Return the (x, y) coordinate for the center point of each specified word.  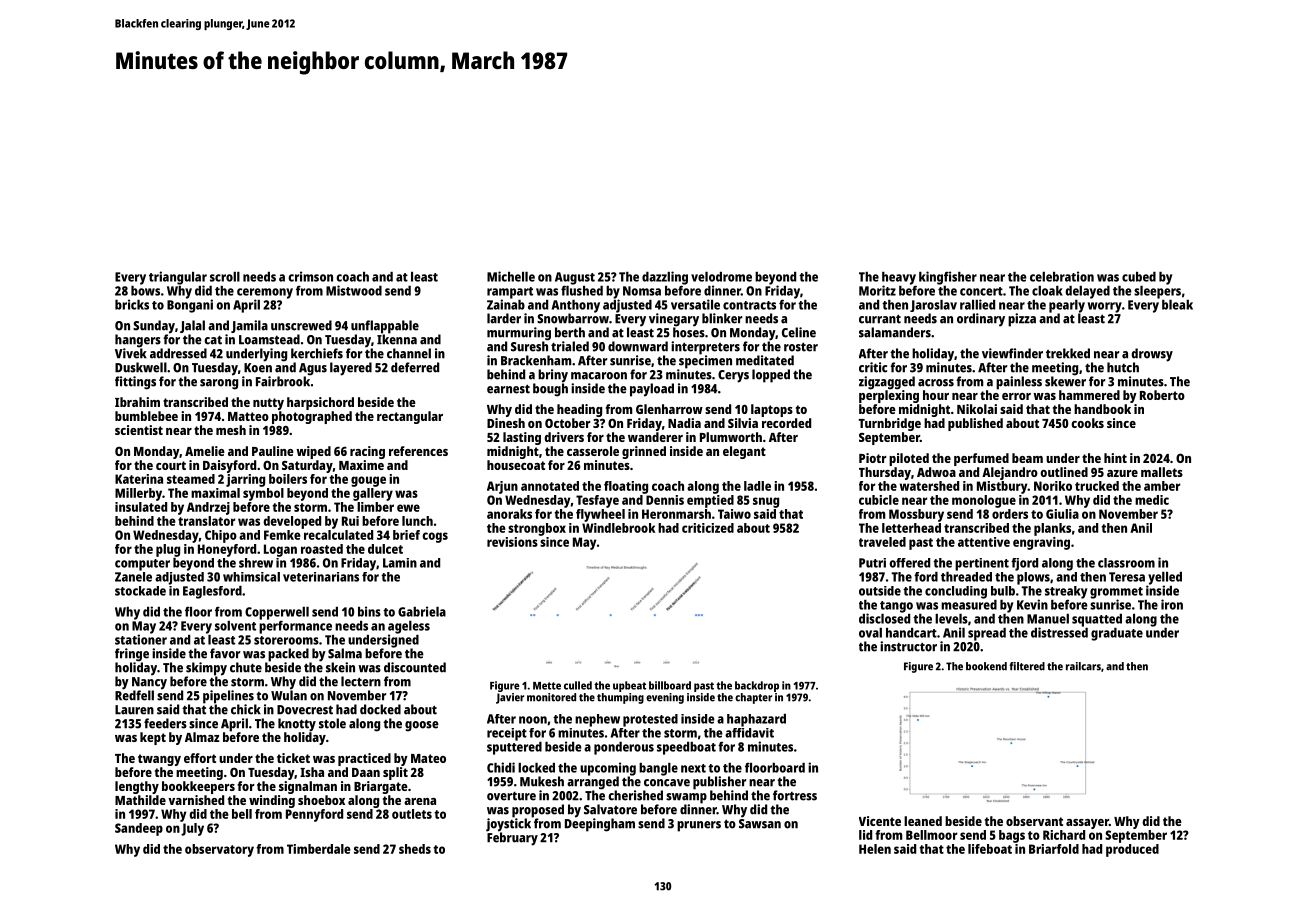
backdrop (757, 686)
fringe (132, 655)
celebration (1062, 276)
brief (406, 535)
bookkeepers (198, 787)
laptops (772, 410)
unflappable (385, 327)
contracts (749, 305)
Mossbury (916, 515)
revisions (512, 542)
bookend (986, 666)
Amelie (205, 451)
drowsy (1152, 355)
